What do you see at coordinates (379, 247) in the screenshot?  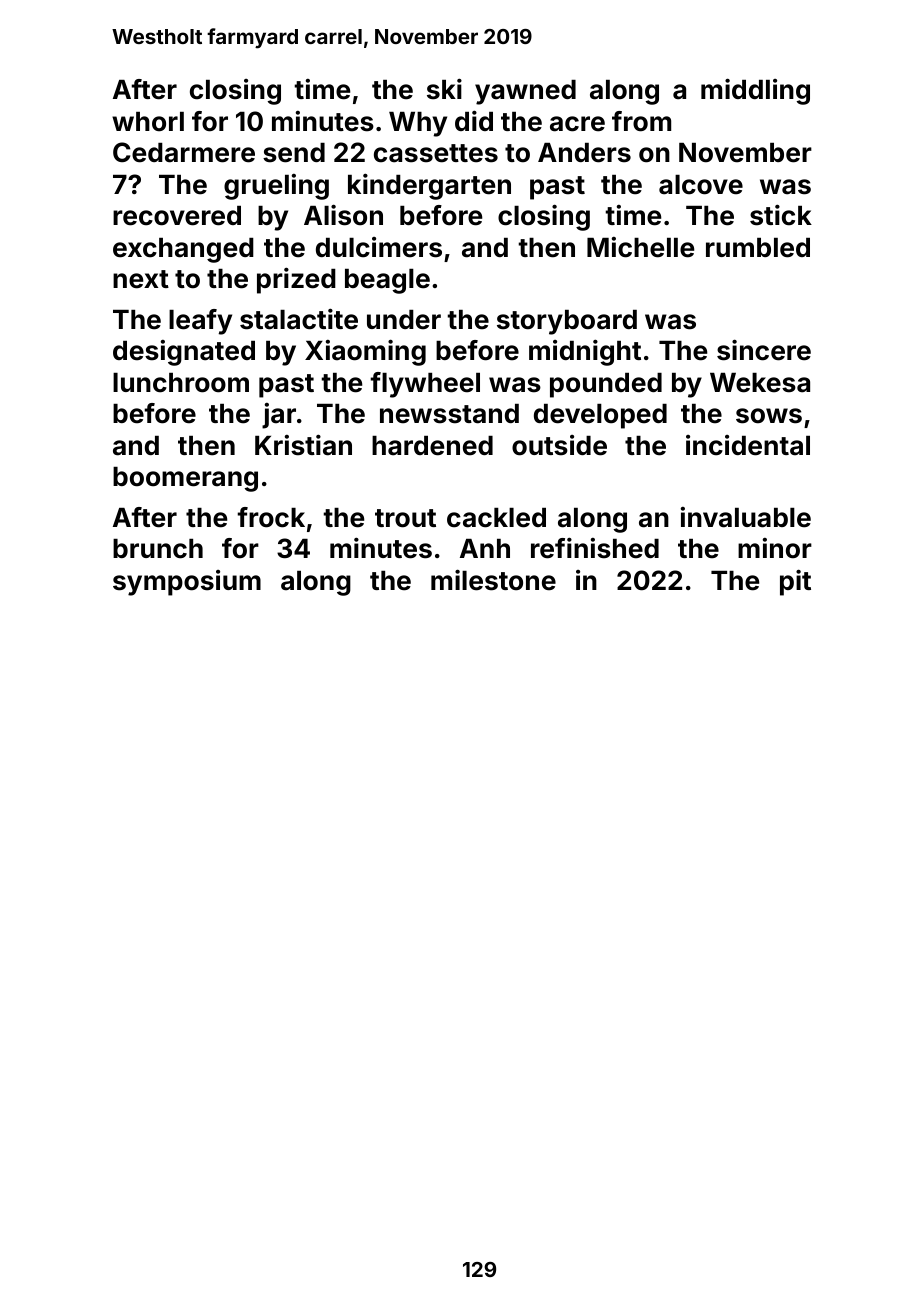 I see `dulcimers` at bounding box center [379, 247].
